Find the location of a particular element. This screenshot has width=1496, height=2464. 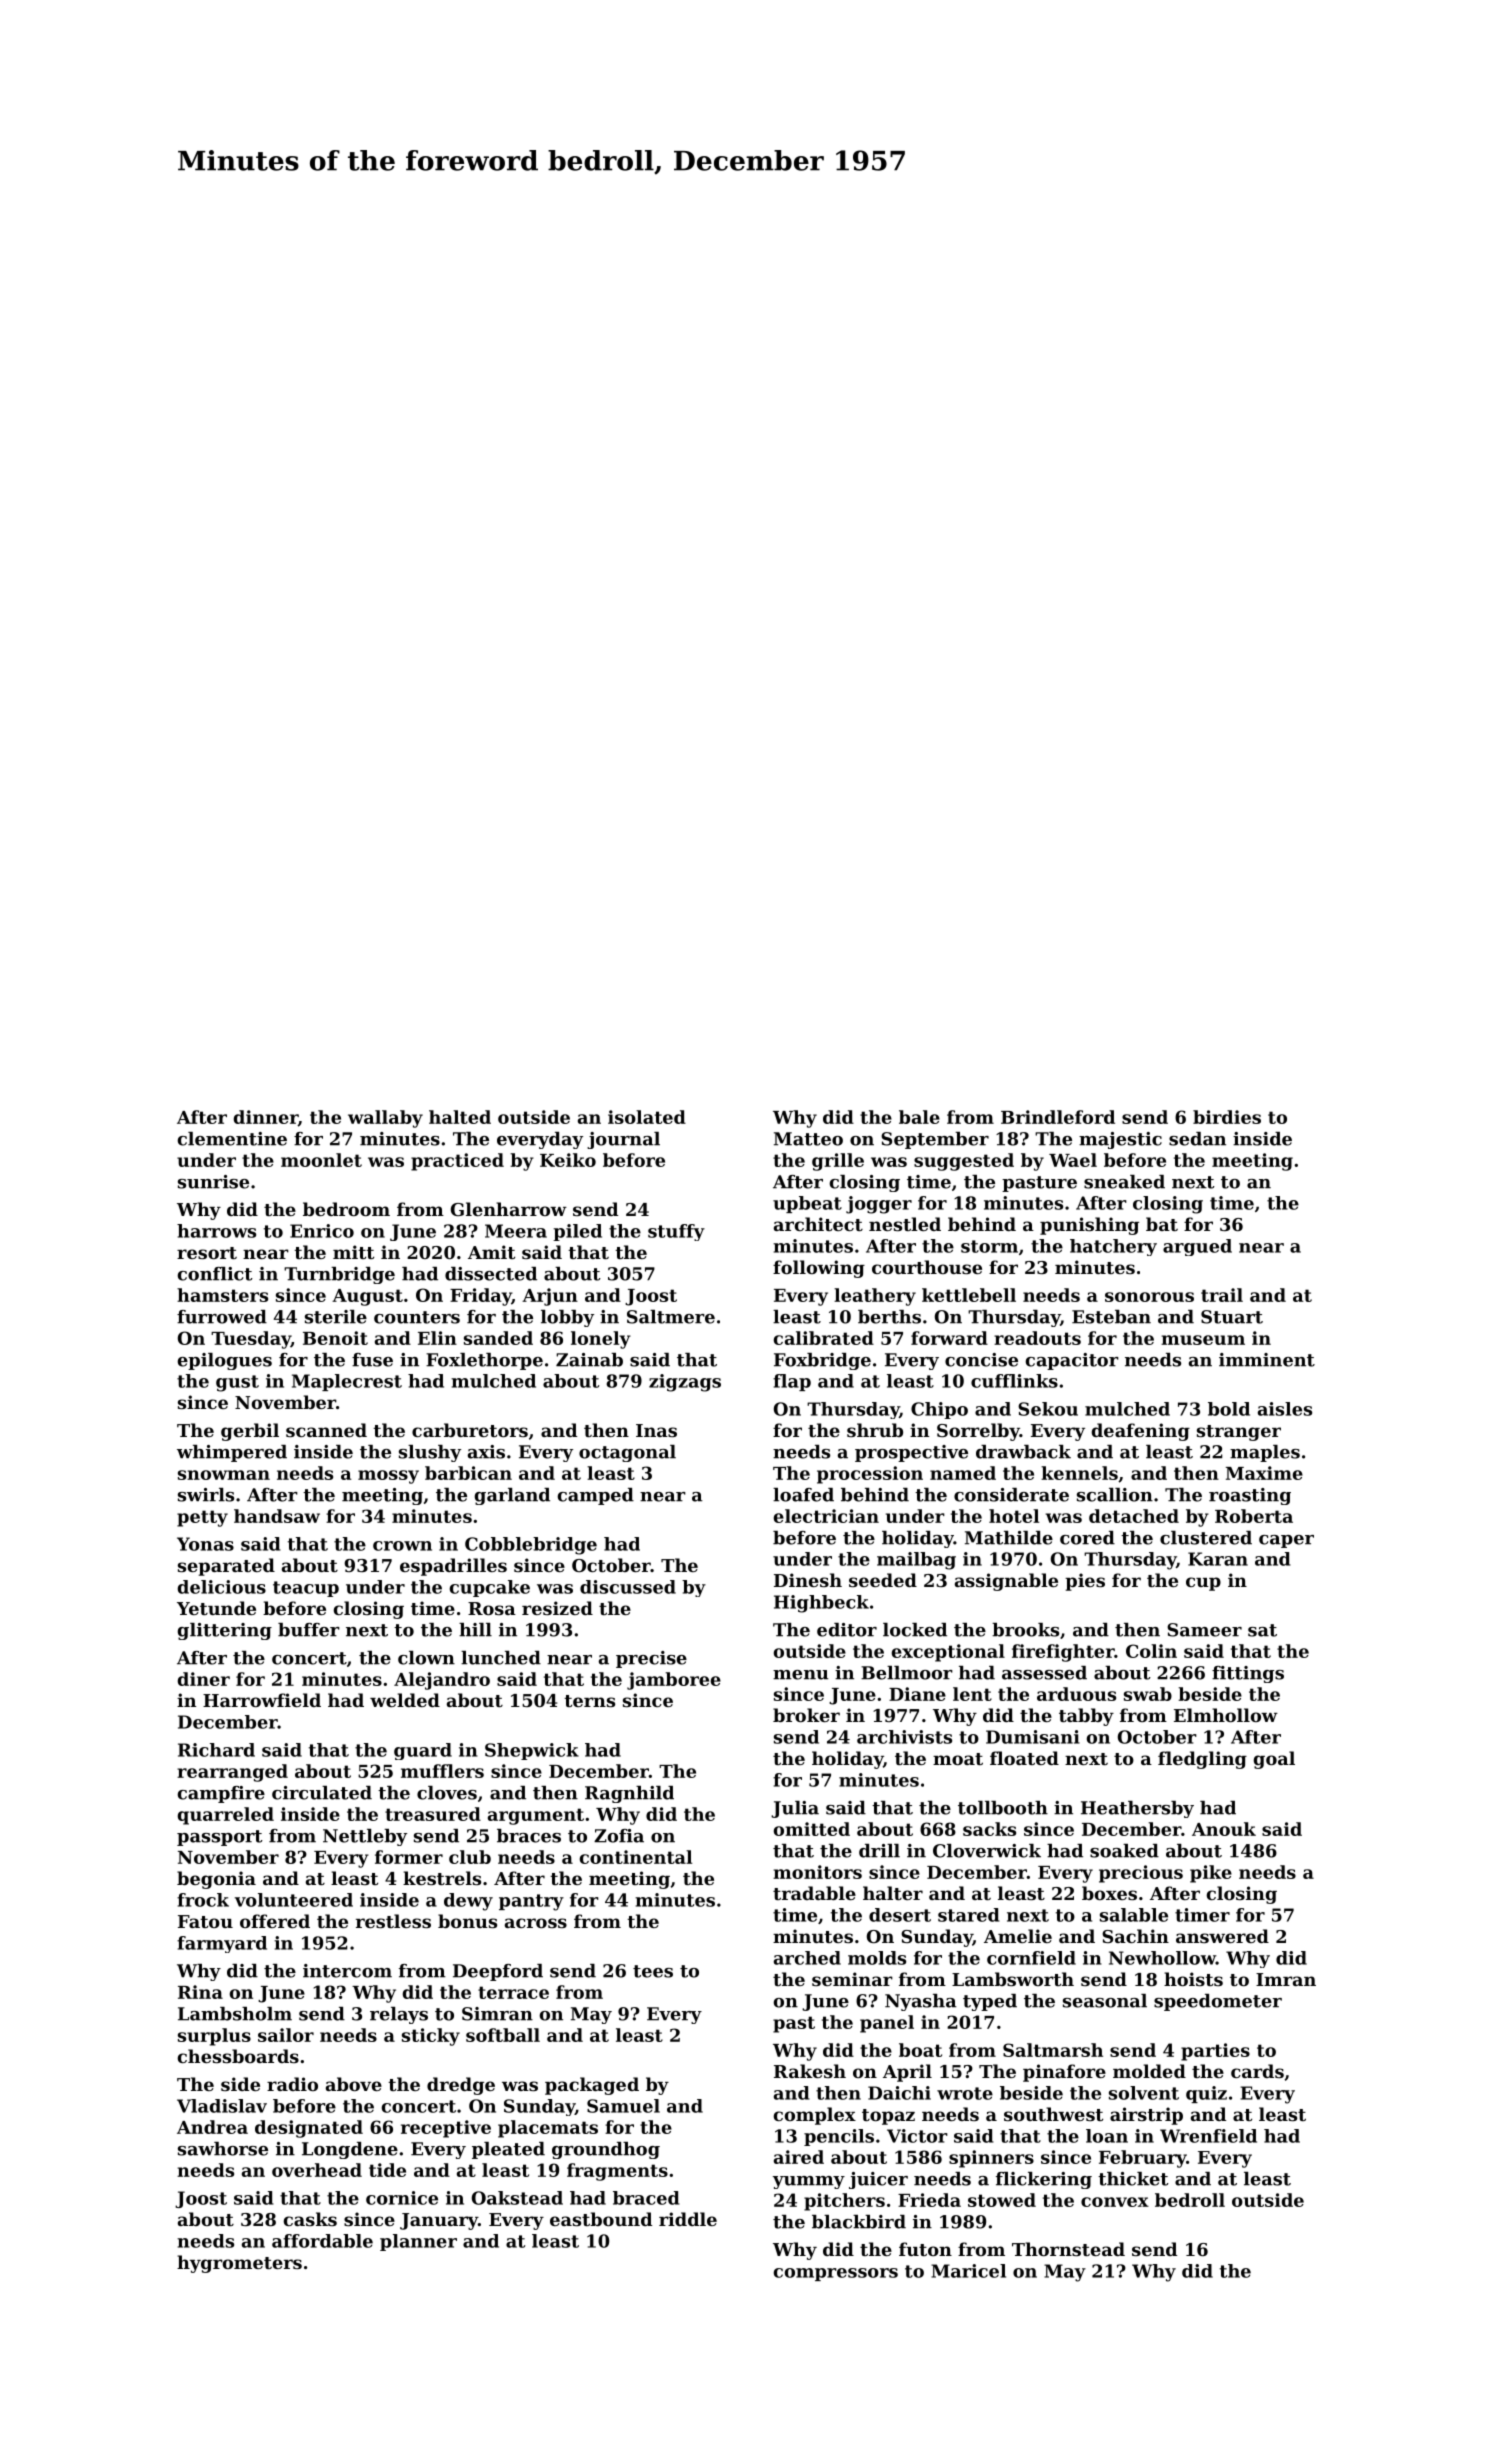

clementine is located at coordinates (232, 1139).
